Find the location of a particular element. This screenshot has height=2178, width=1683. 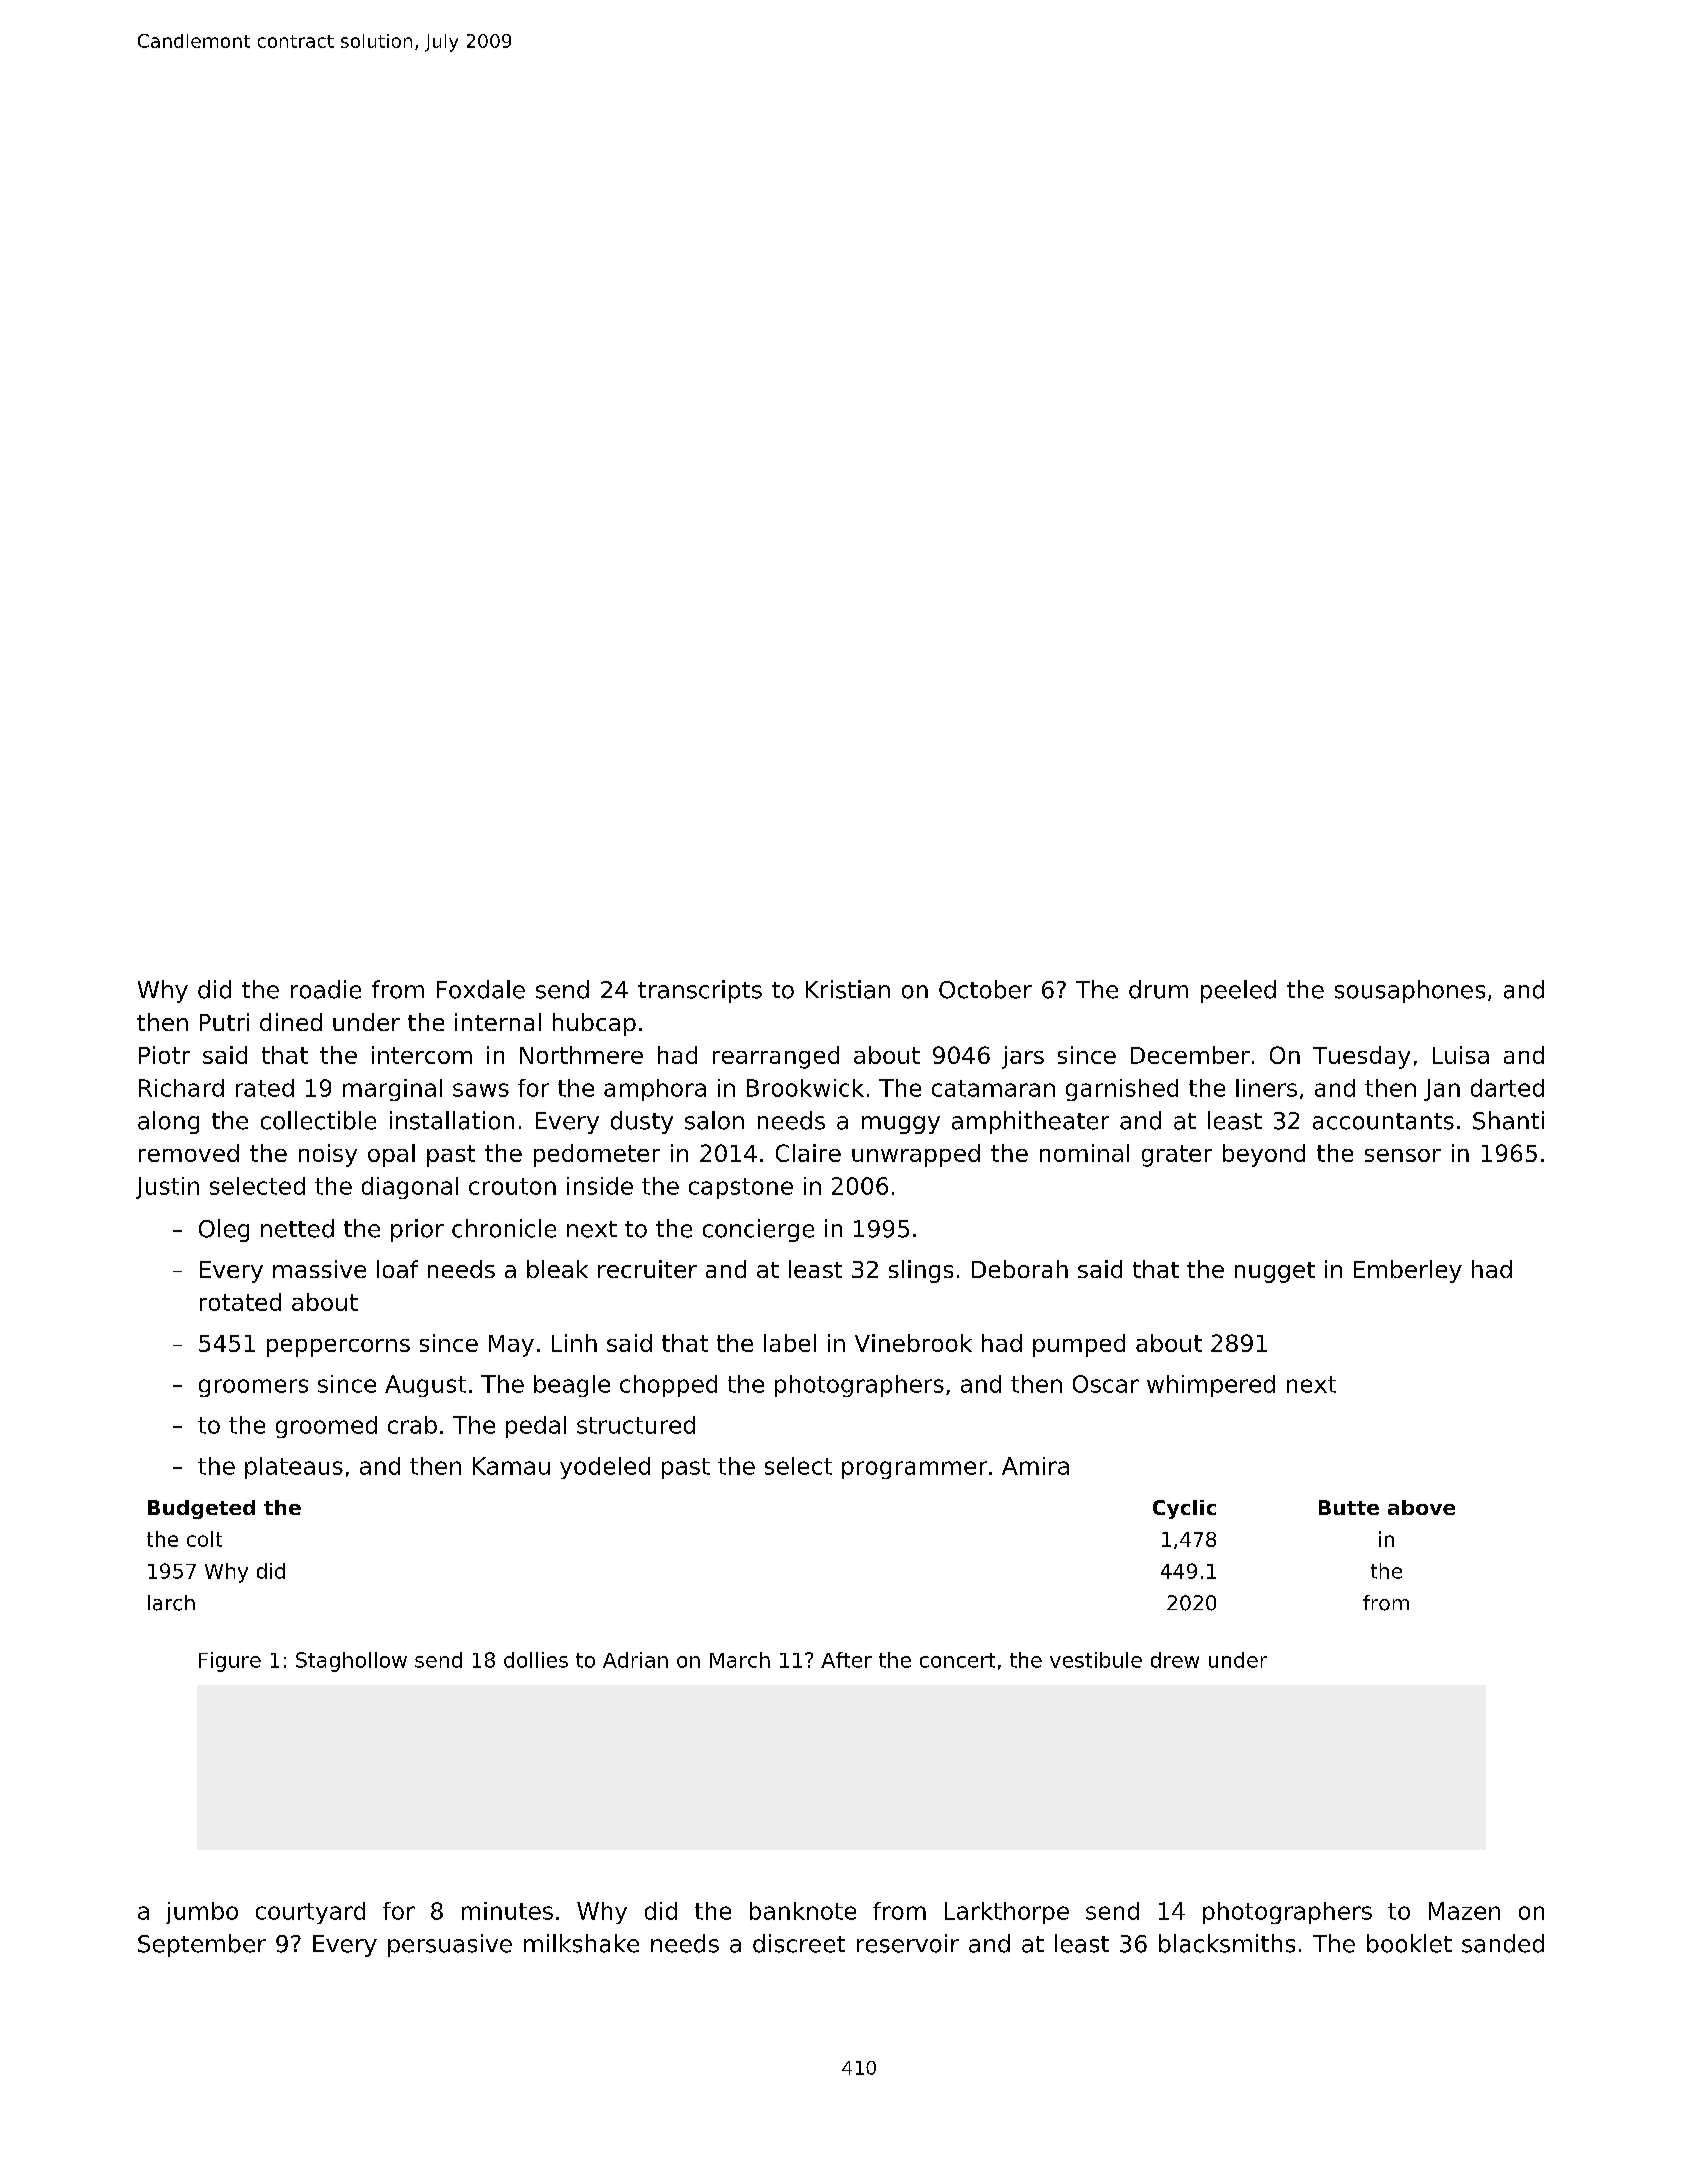

Staghollow is located at coordinates (351, 1662).
